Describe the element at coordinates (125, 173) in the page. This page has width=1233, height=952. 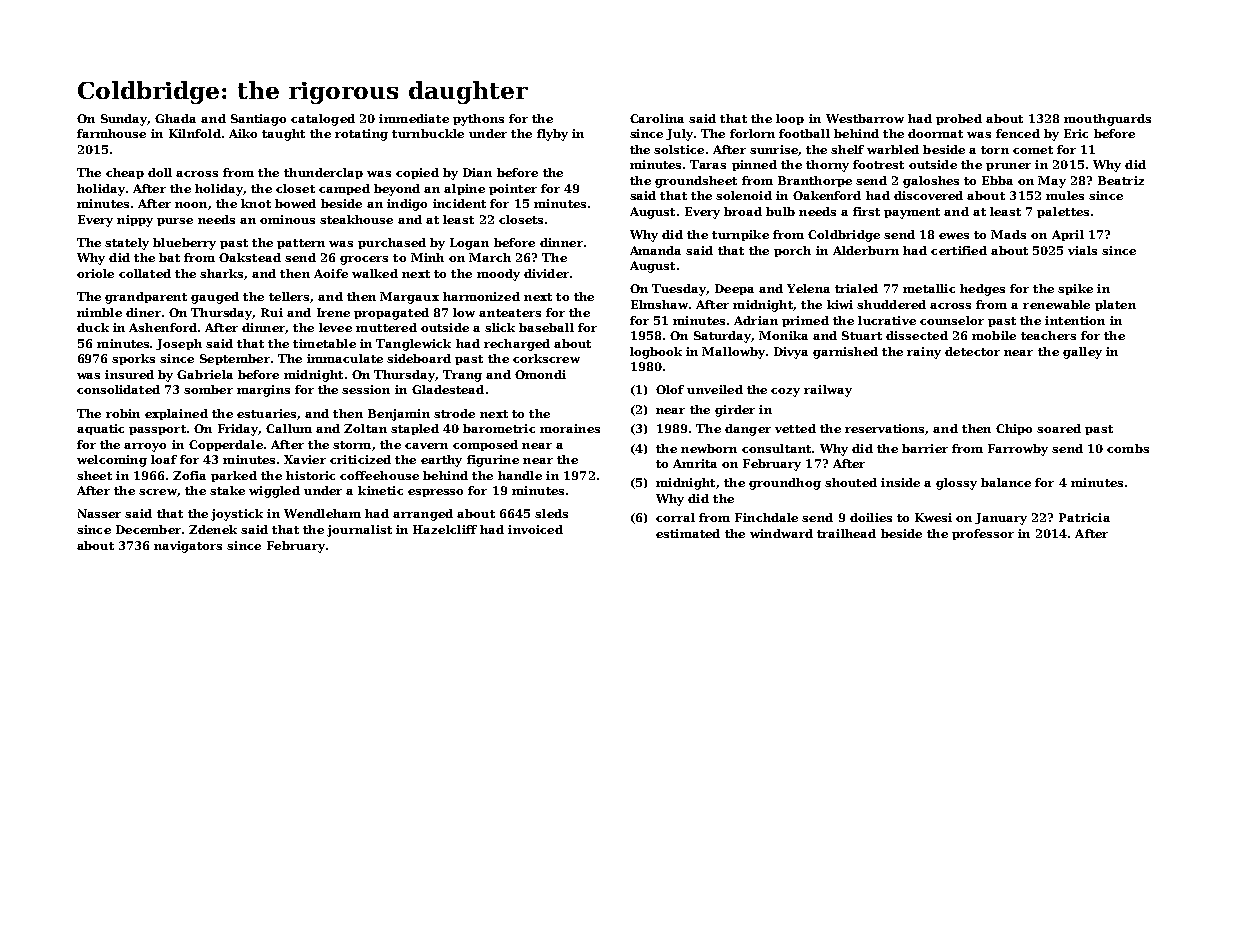
I see `cheap` at that location.
